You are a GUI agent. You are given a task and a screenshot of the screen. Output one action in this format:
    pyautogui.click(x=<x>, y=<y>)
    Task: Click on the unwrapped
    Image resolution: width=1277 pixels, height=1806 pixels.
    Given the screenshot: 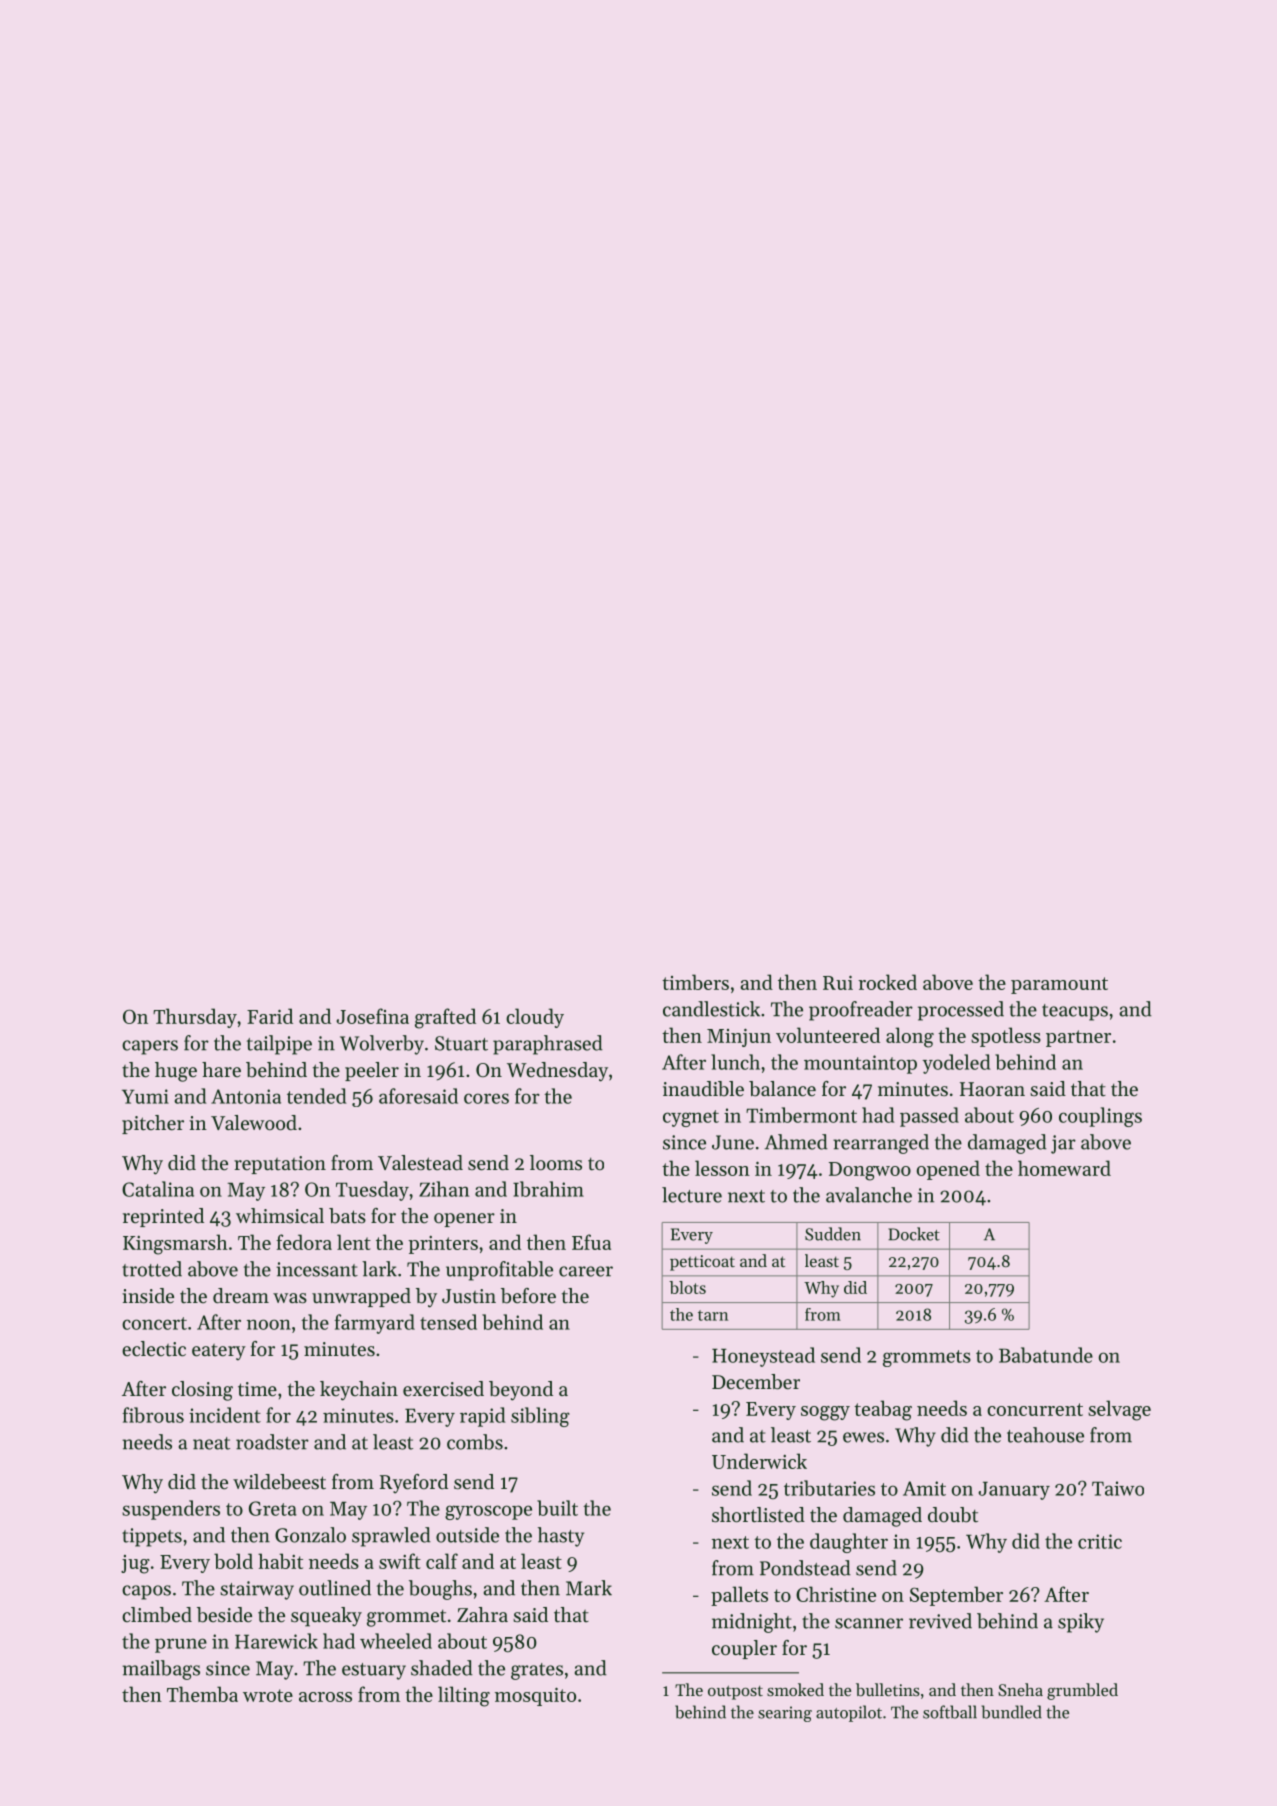 What is the action you would take?
    pyautogui.click(x=361, y=1297)
